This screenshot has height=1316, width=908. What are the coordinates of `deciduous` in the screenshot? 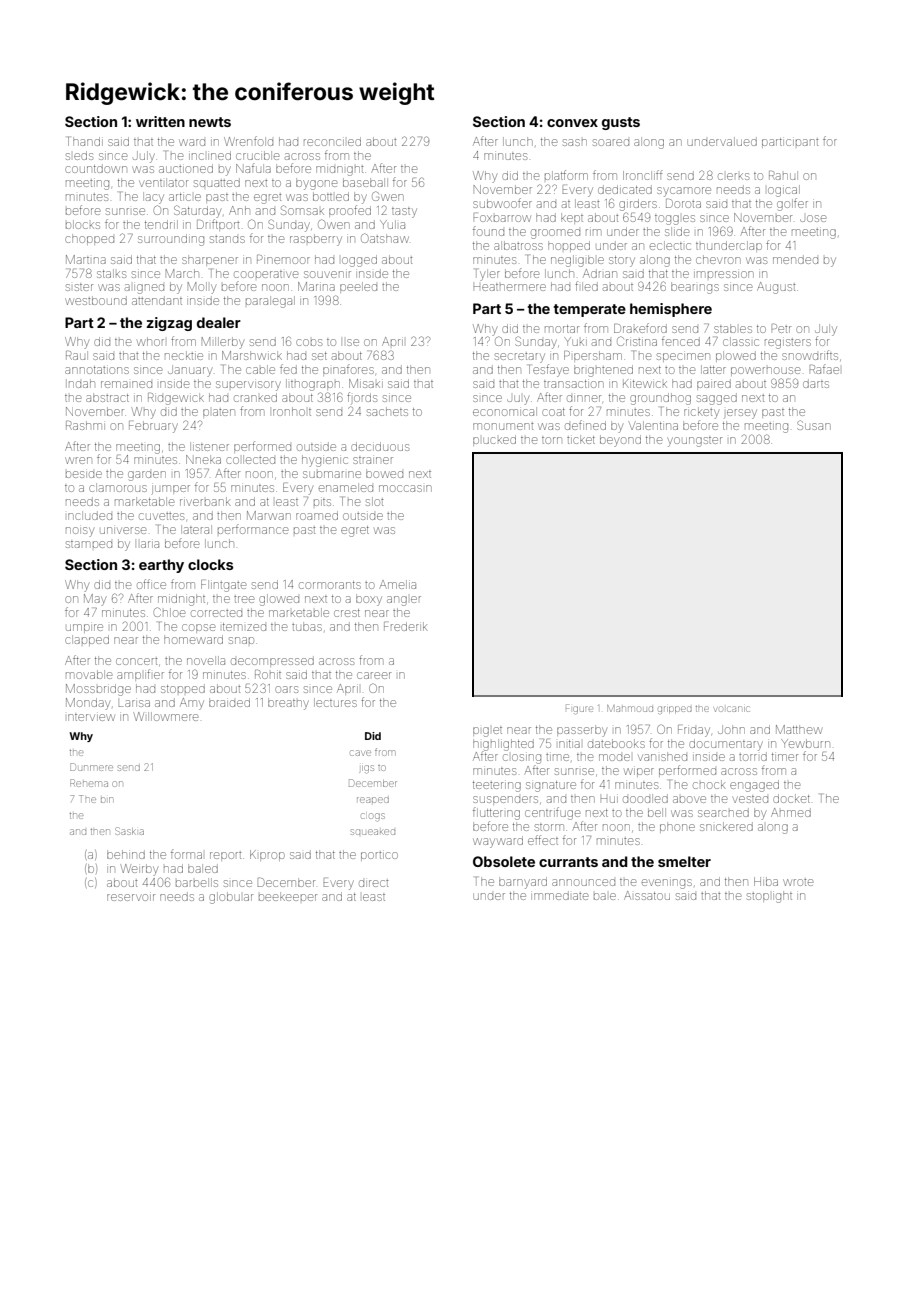 It's located at (380, 446).
